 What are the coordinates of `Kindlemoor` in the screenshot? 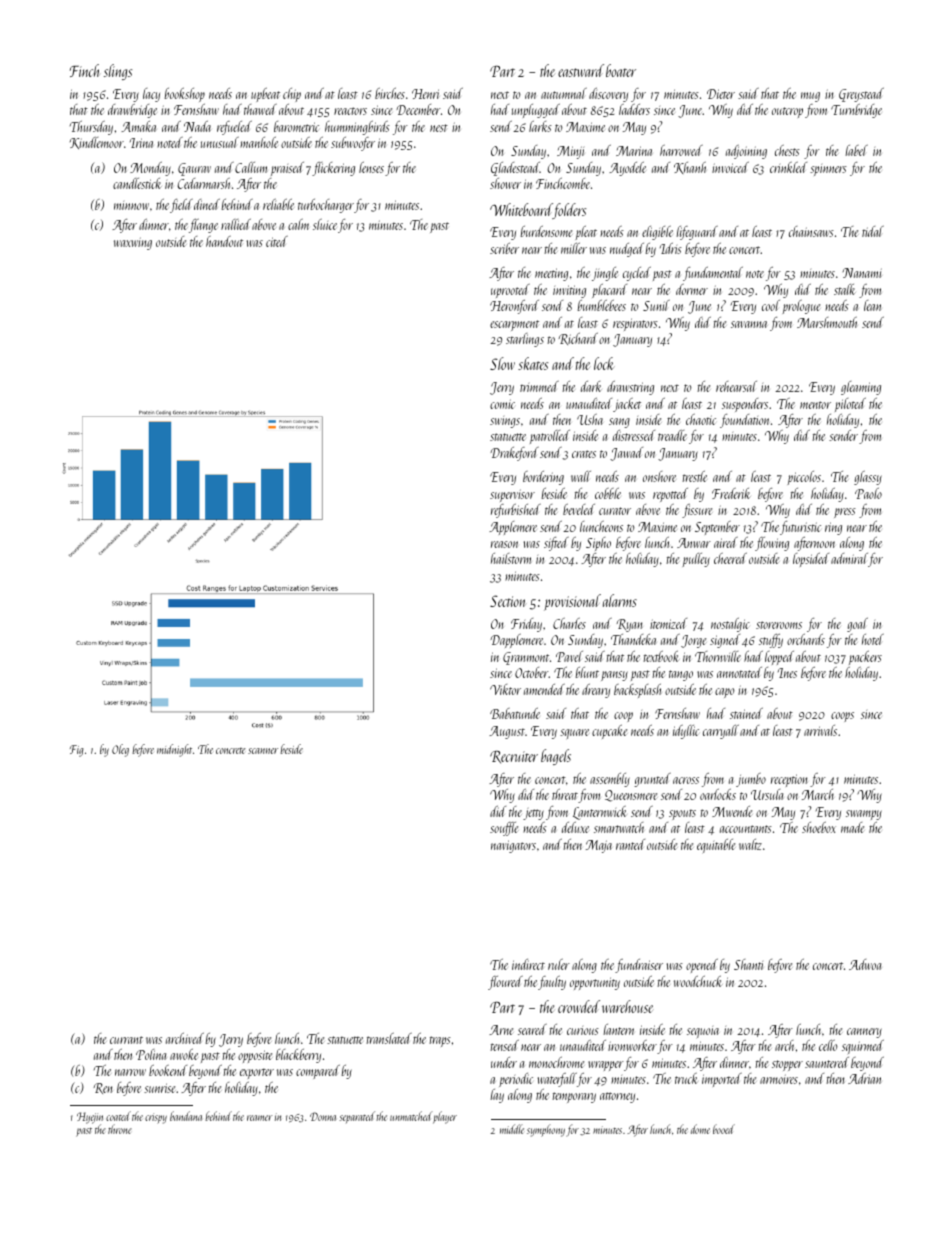 It's located at (97, 143).
